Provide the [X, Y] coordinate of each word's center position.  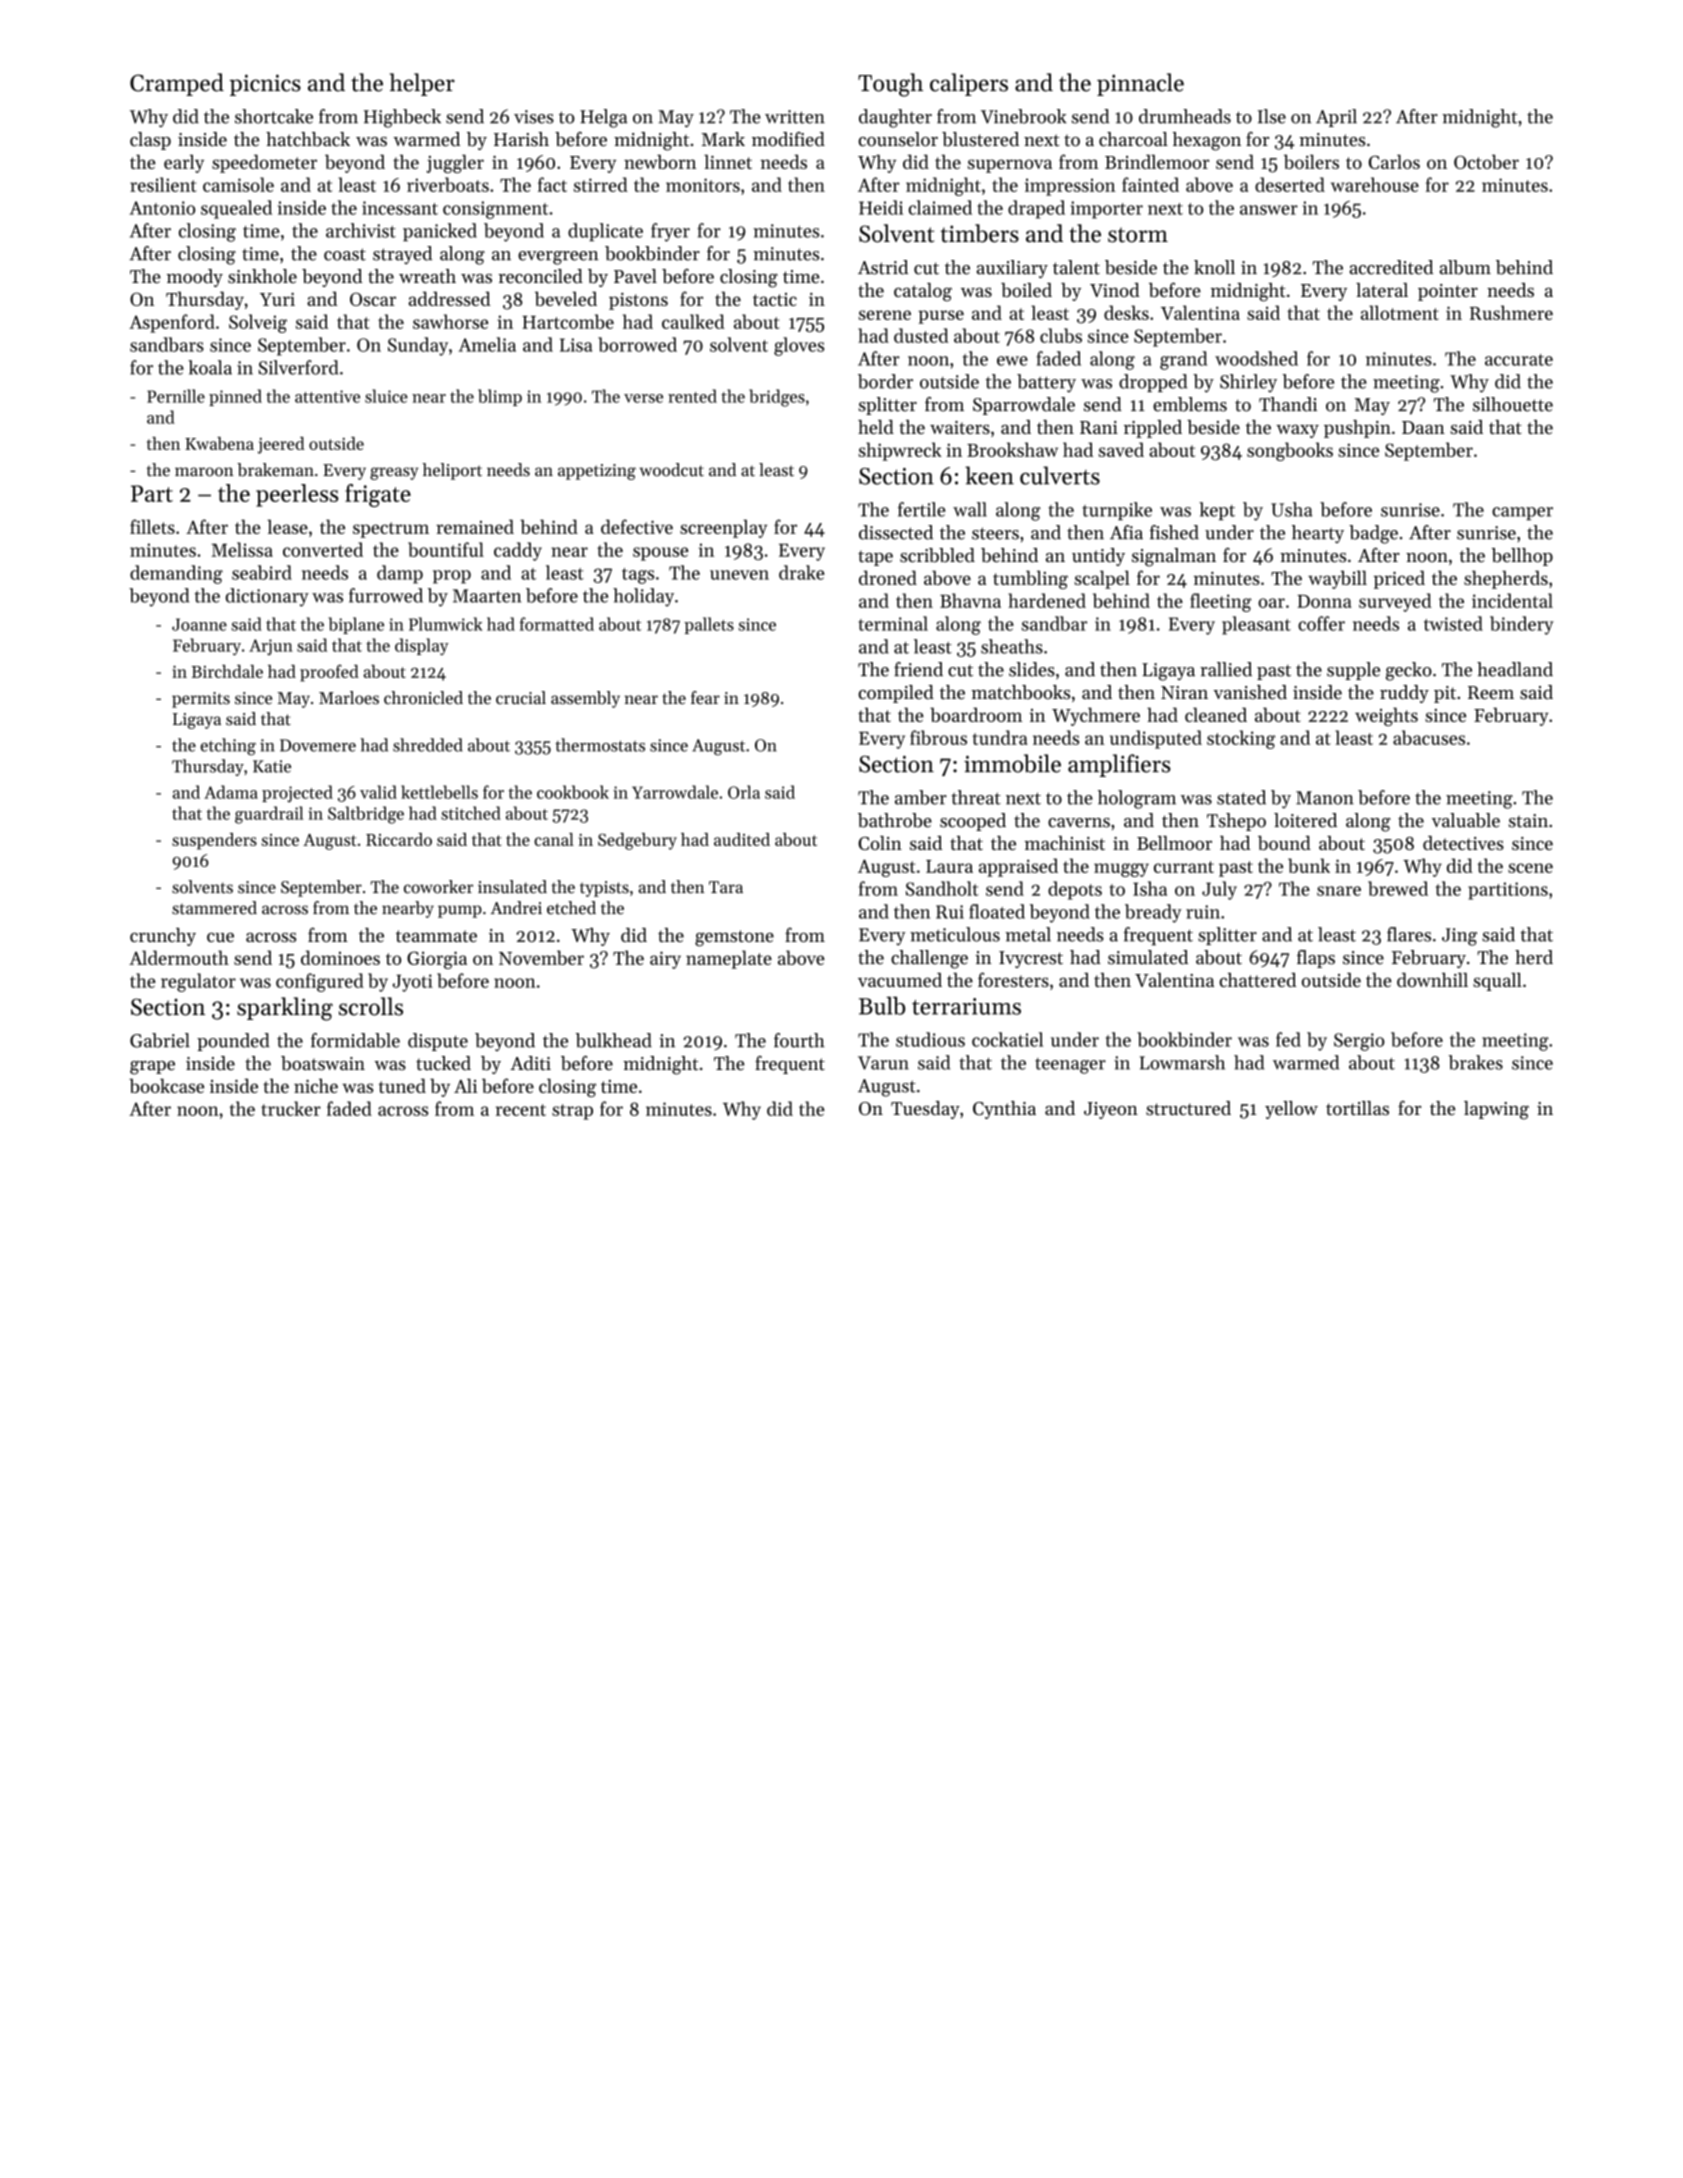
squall [1497, 982]
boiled [1026, 290]
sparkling [285, 1009]
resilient [163, 184]
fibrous [938, 737]
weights [1386, 716]
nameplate [729, 959]
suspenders [214, 841]
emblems [1190, 404]
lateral [1382, 290]
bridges [777, 398]
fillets [152, 526]
